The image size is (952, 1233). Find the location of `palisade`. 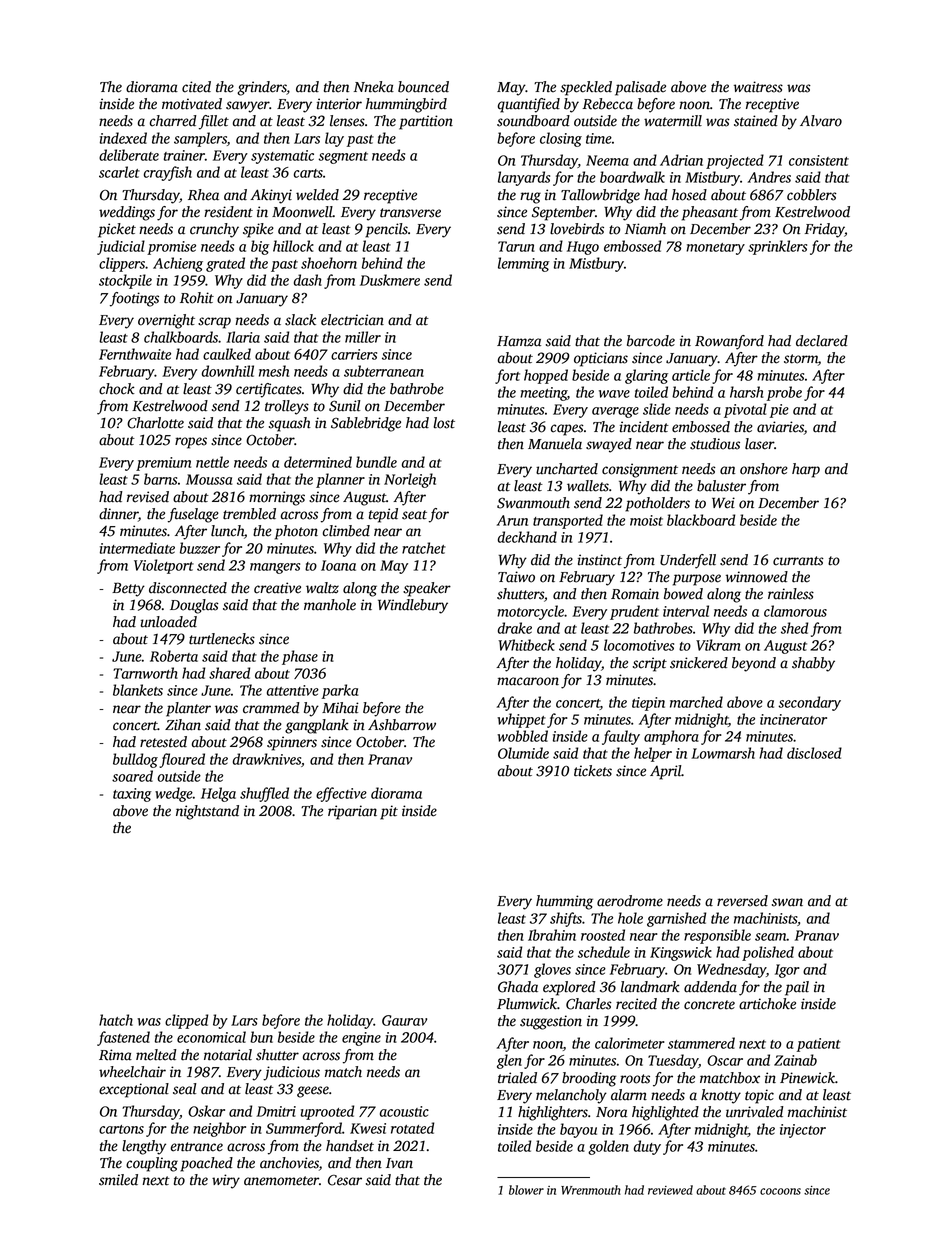

palisade is located at coordinates (640, 88).
